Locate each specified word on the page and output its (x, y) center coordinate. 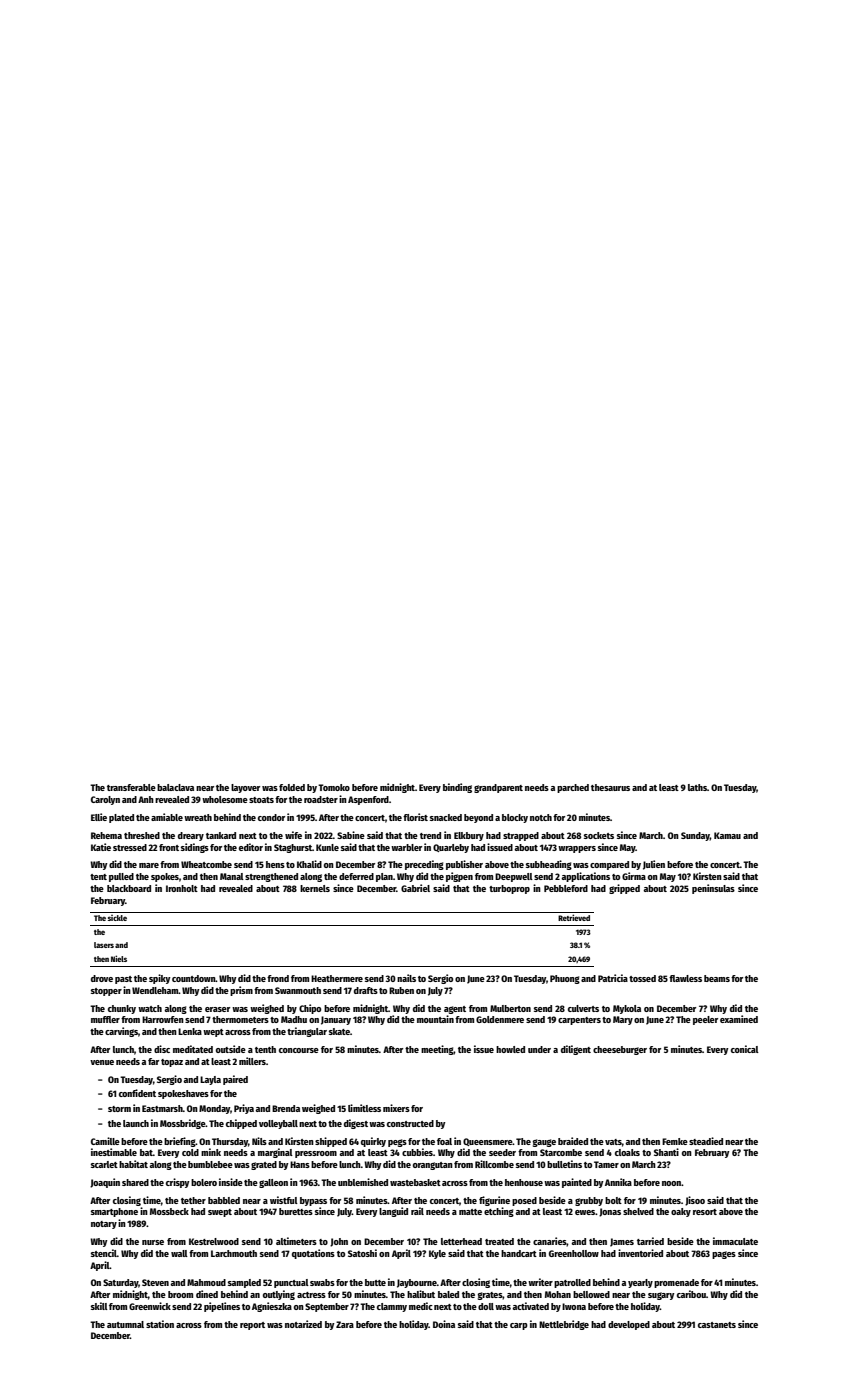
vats (613, 1142)
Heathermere (337, 978)
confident (137, 1093)
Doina (444, 1324)
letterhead (461, 1241)
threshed (142, 835)
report (252, 1326)
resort (705, 1212)
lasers (104, 945)
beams (717, 978)
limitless (364, 1108)
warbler (406, 847)
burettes (296, 1211)
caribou (691, 1294)
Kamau (727, 835)
